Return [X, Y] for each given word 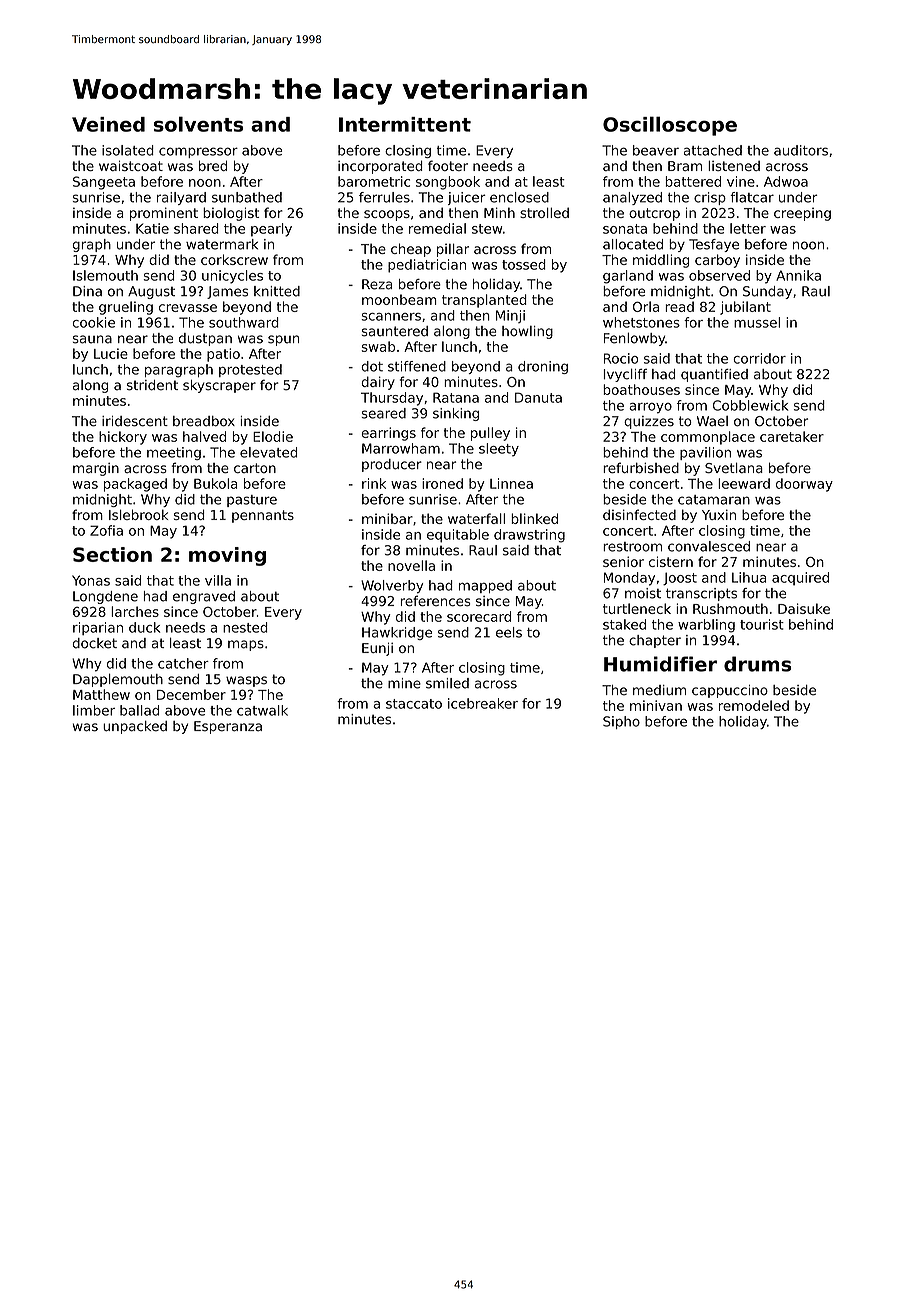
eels [509, 632]
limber [94, 710]
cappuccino [730, 691]
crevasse [188, 308]
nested [245, 627]
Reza [377, 284]
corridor [759, 358]
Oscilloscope [670, 126]
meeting [174, 453]
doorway [804, 485]
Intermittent [405, 124]
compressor [198, 152]
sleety [499, 449]
